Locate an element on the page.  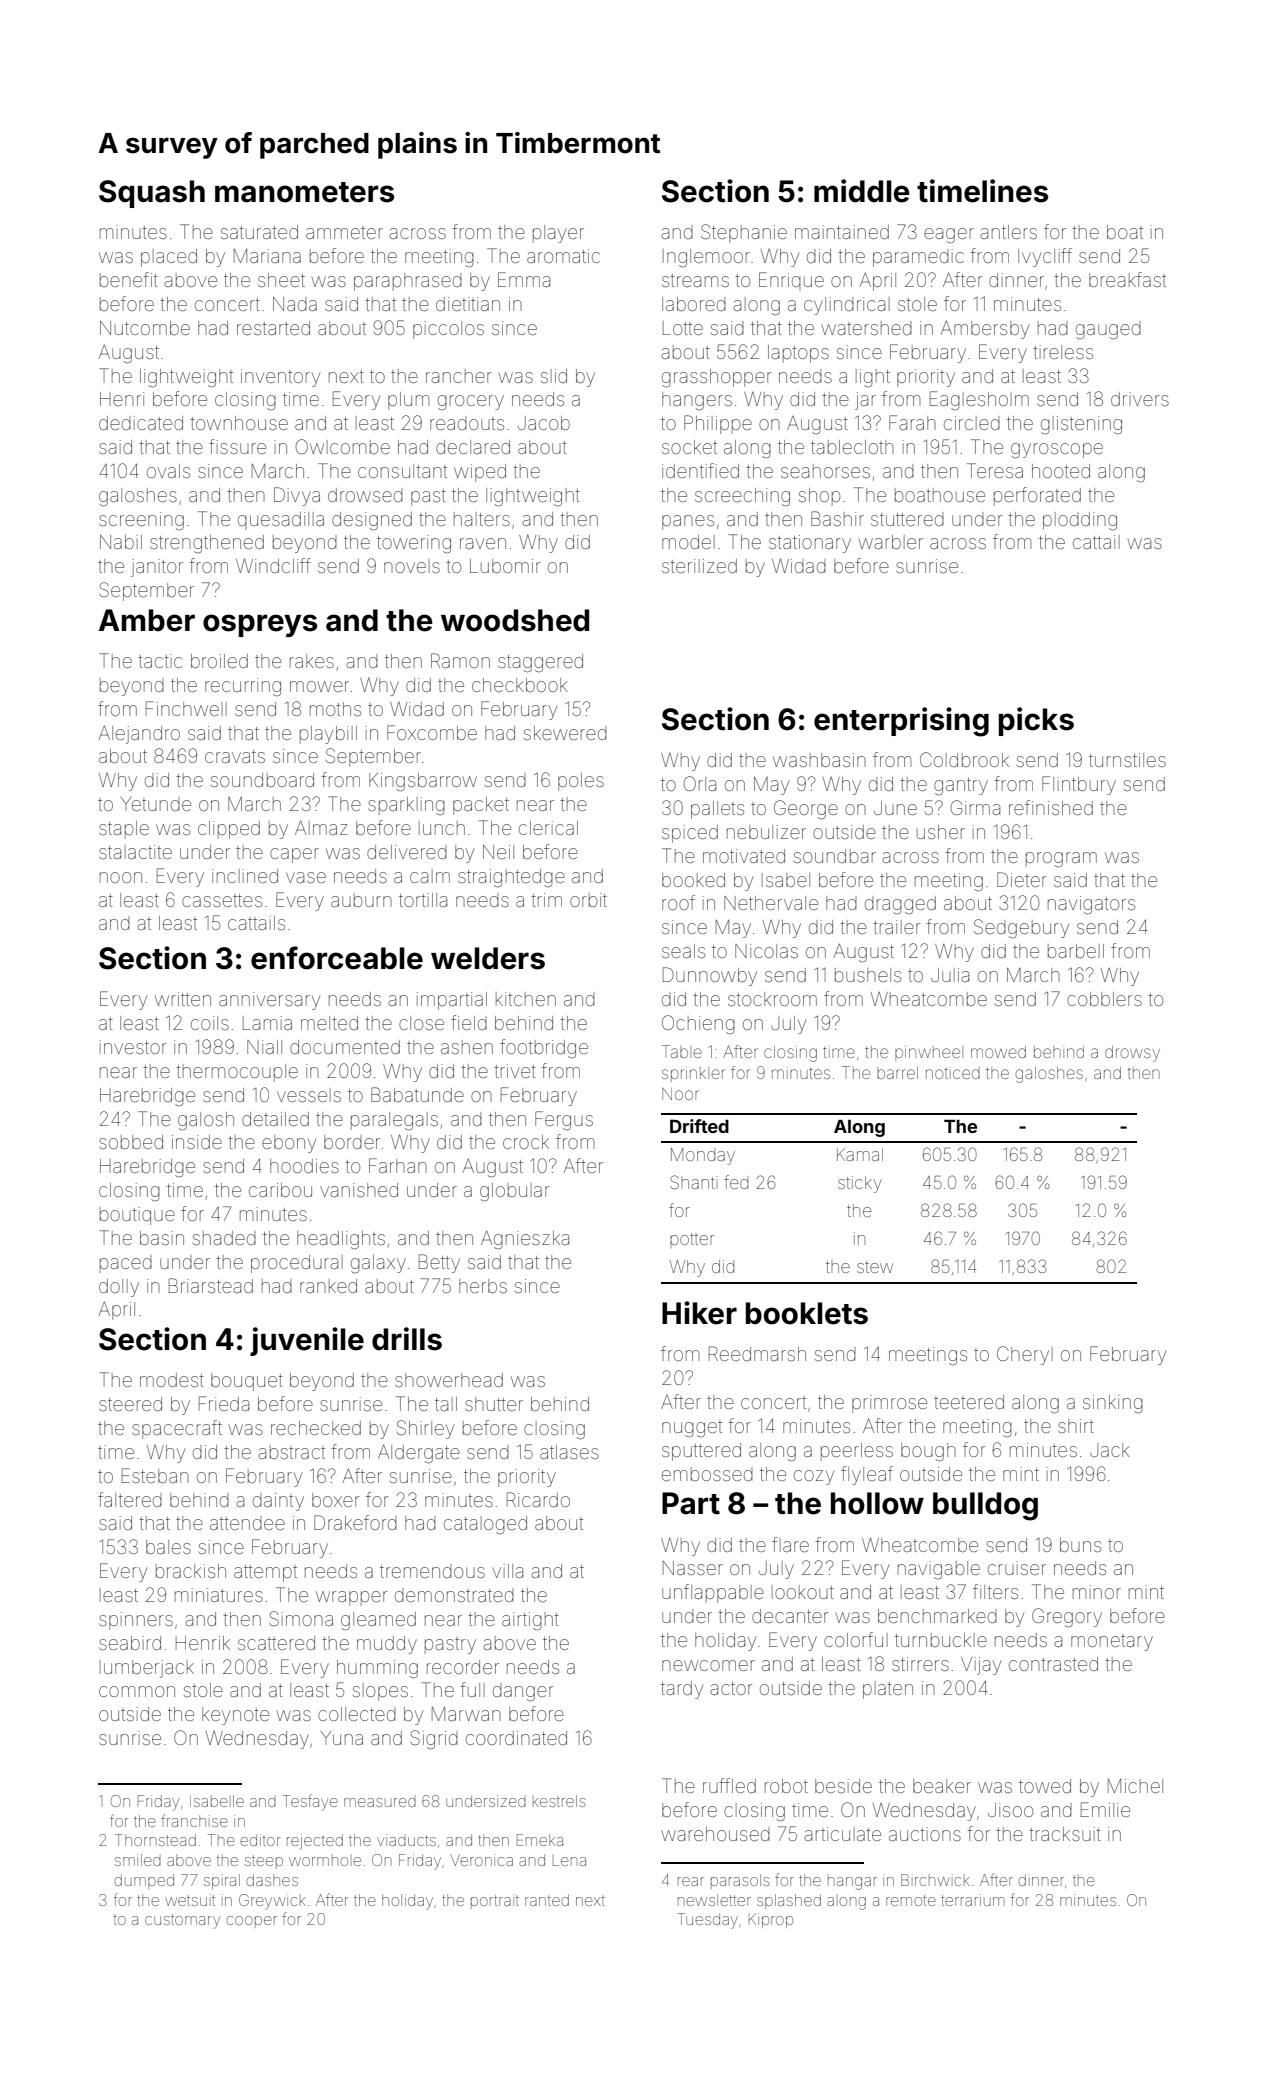
jar is located at coordinates (865, 401).
